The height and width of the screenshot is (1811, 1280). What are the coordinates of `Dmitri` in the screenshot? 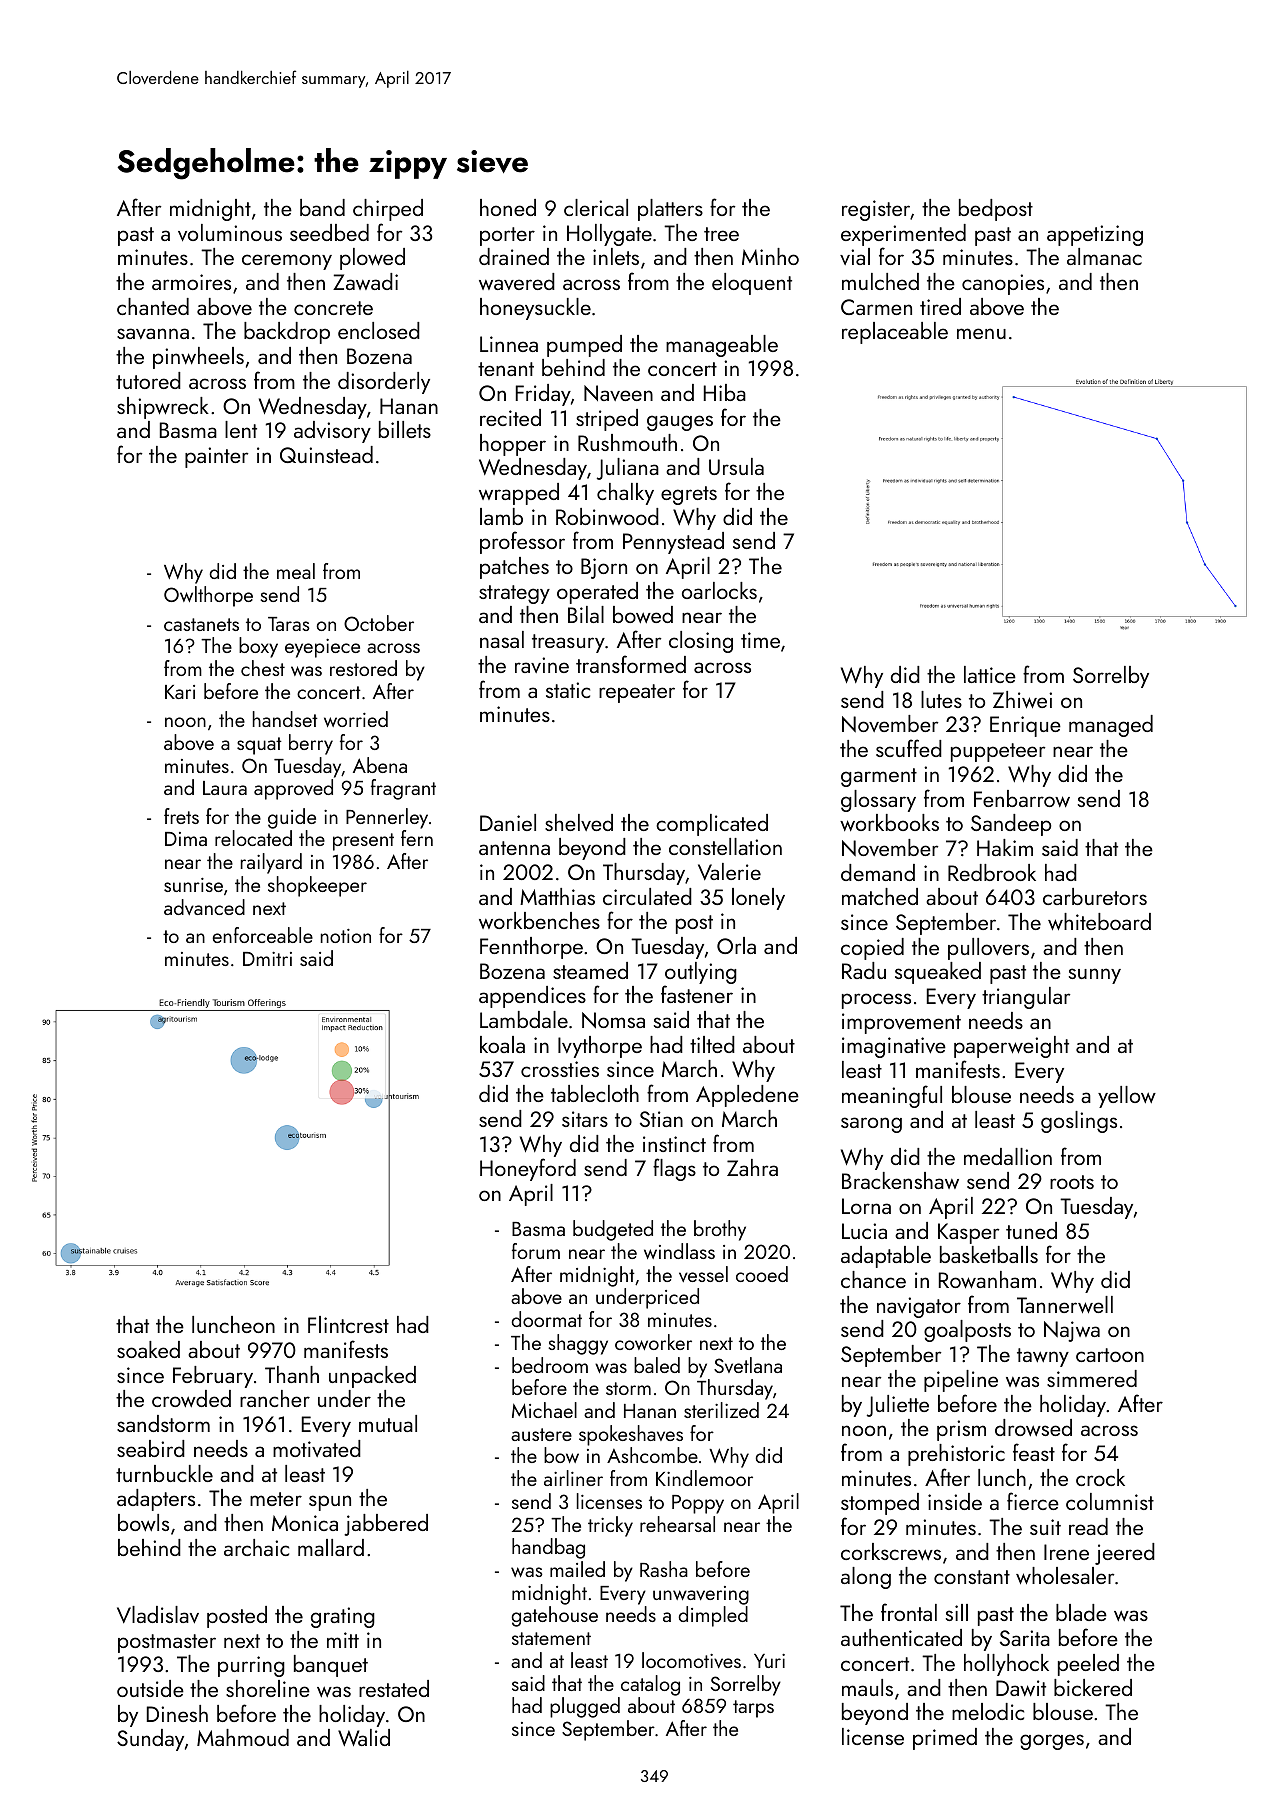 It's located at (267, 959).
